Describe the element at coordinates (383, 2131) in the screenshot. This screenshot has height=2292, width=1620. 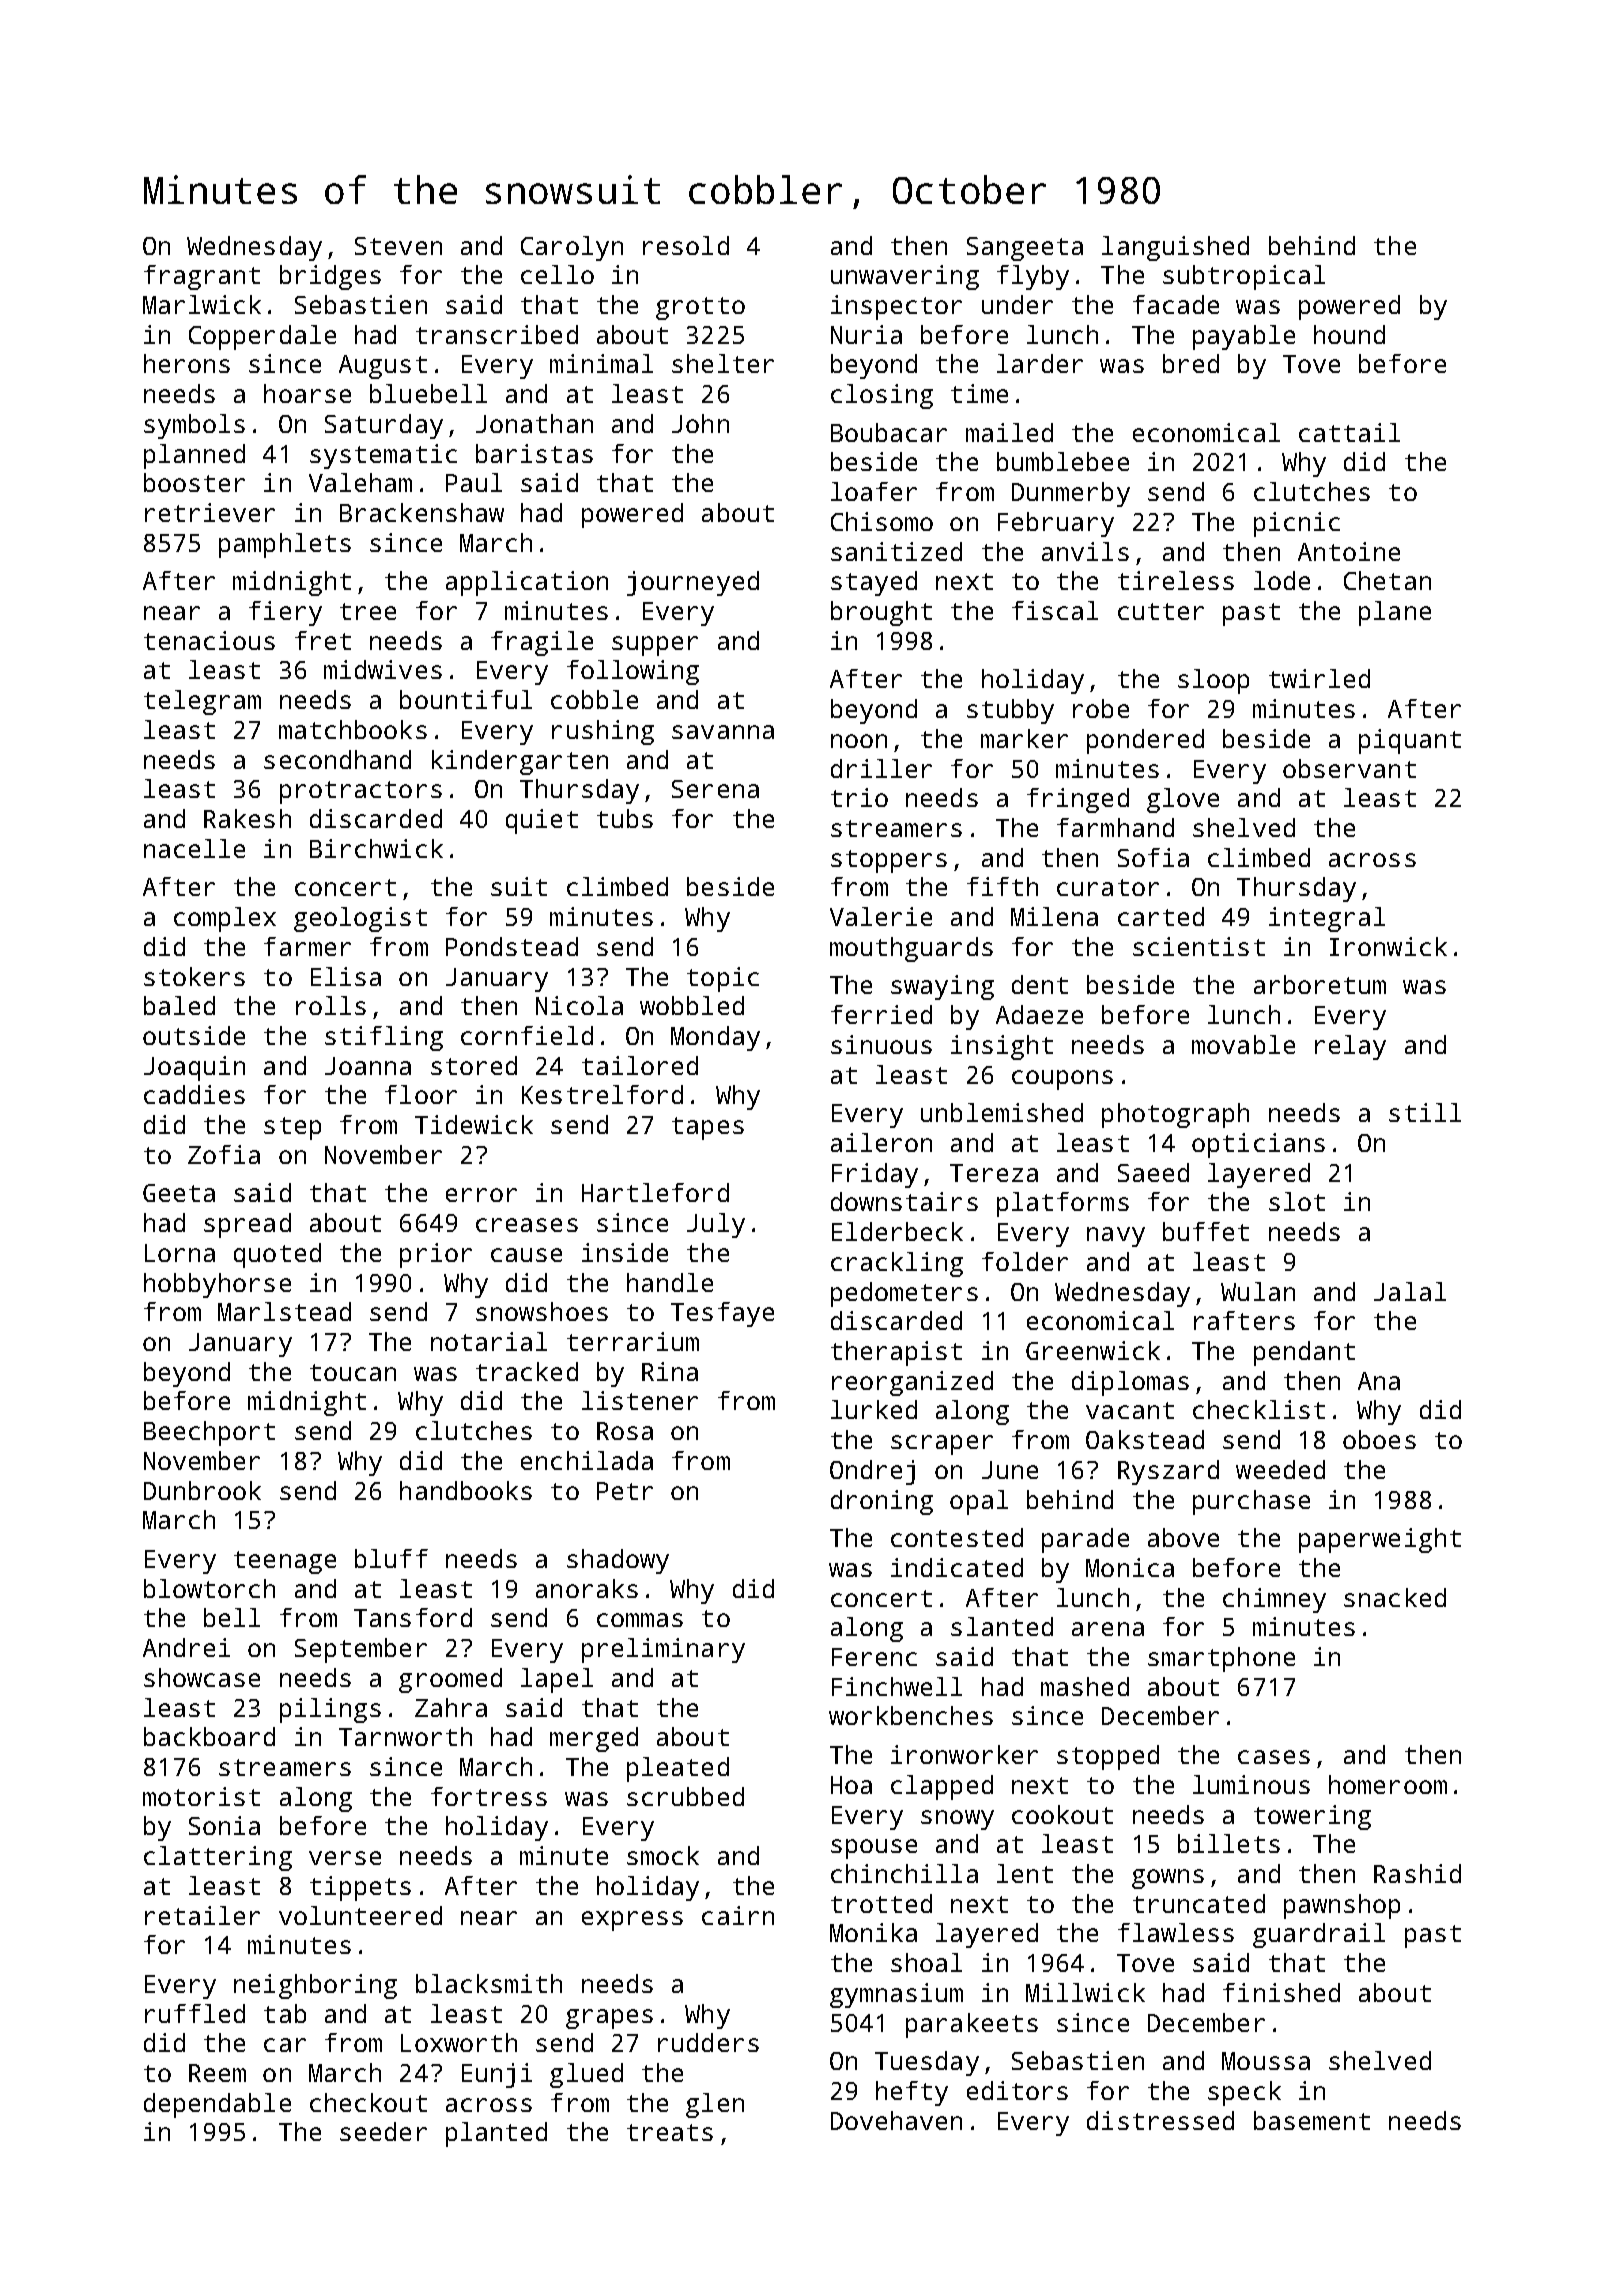
I see `seeder` at that location.
